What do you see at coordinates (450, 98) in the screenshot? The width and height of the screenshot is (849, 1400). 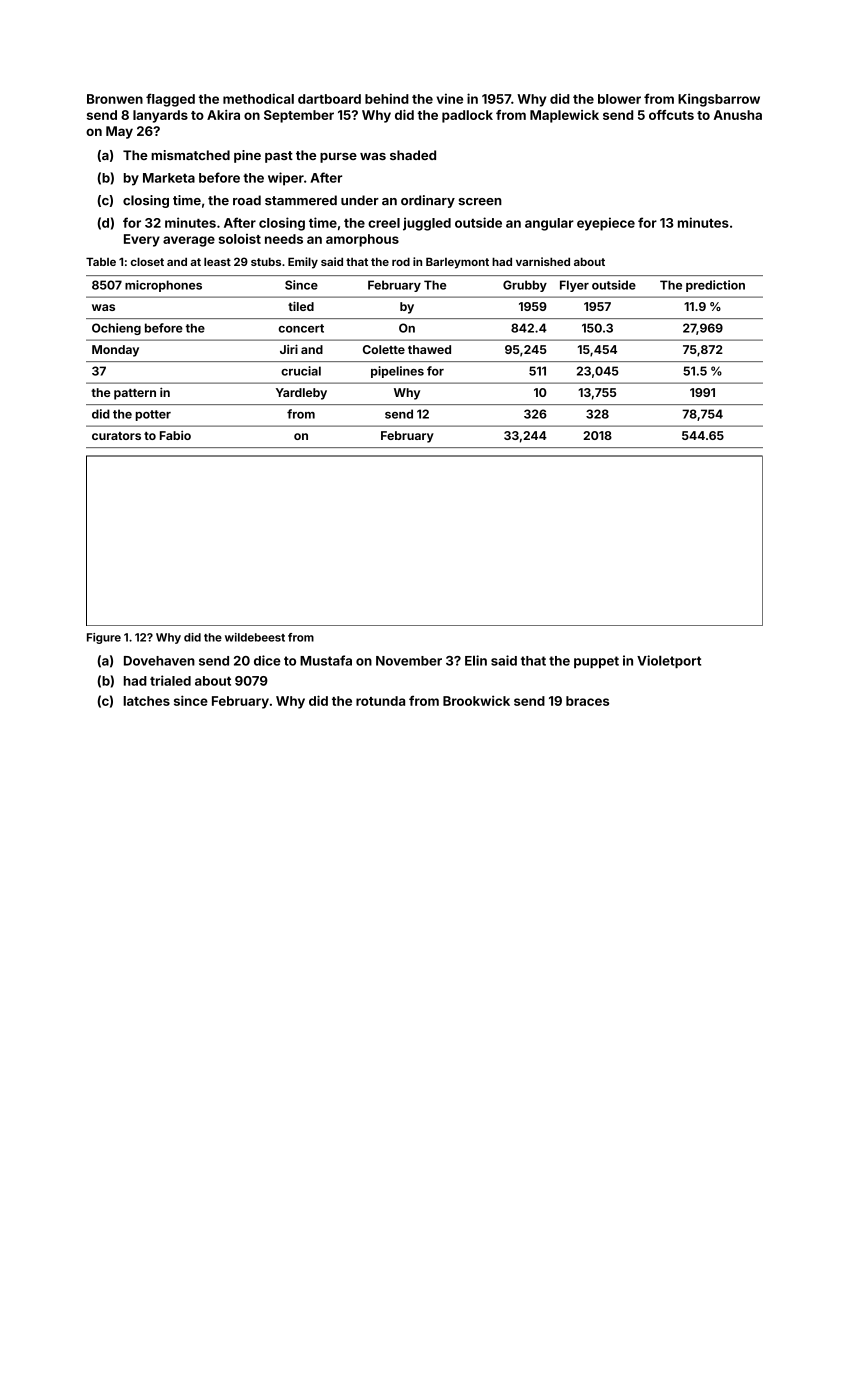 I see `vine` at bounding box center [450, 98].
